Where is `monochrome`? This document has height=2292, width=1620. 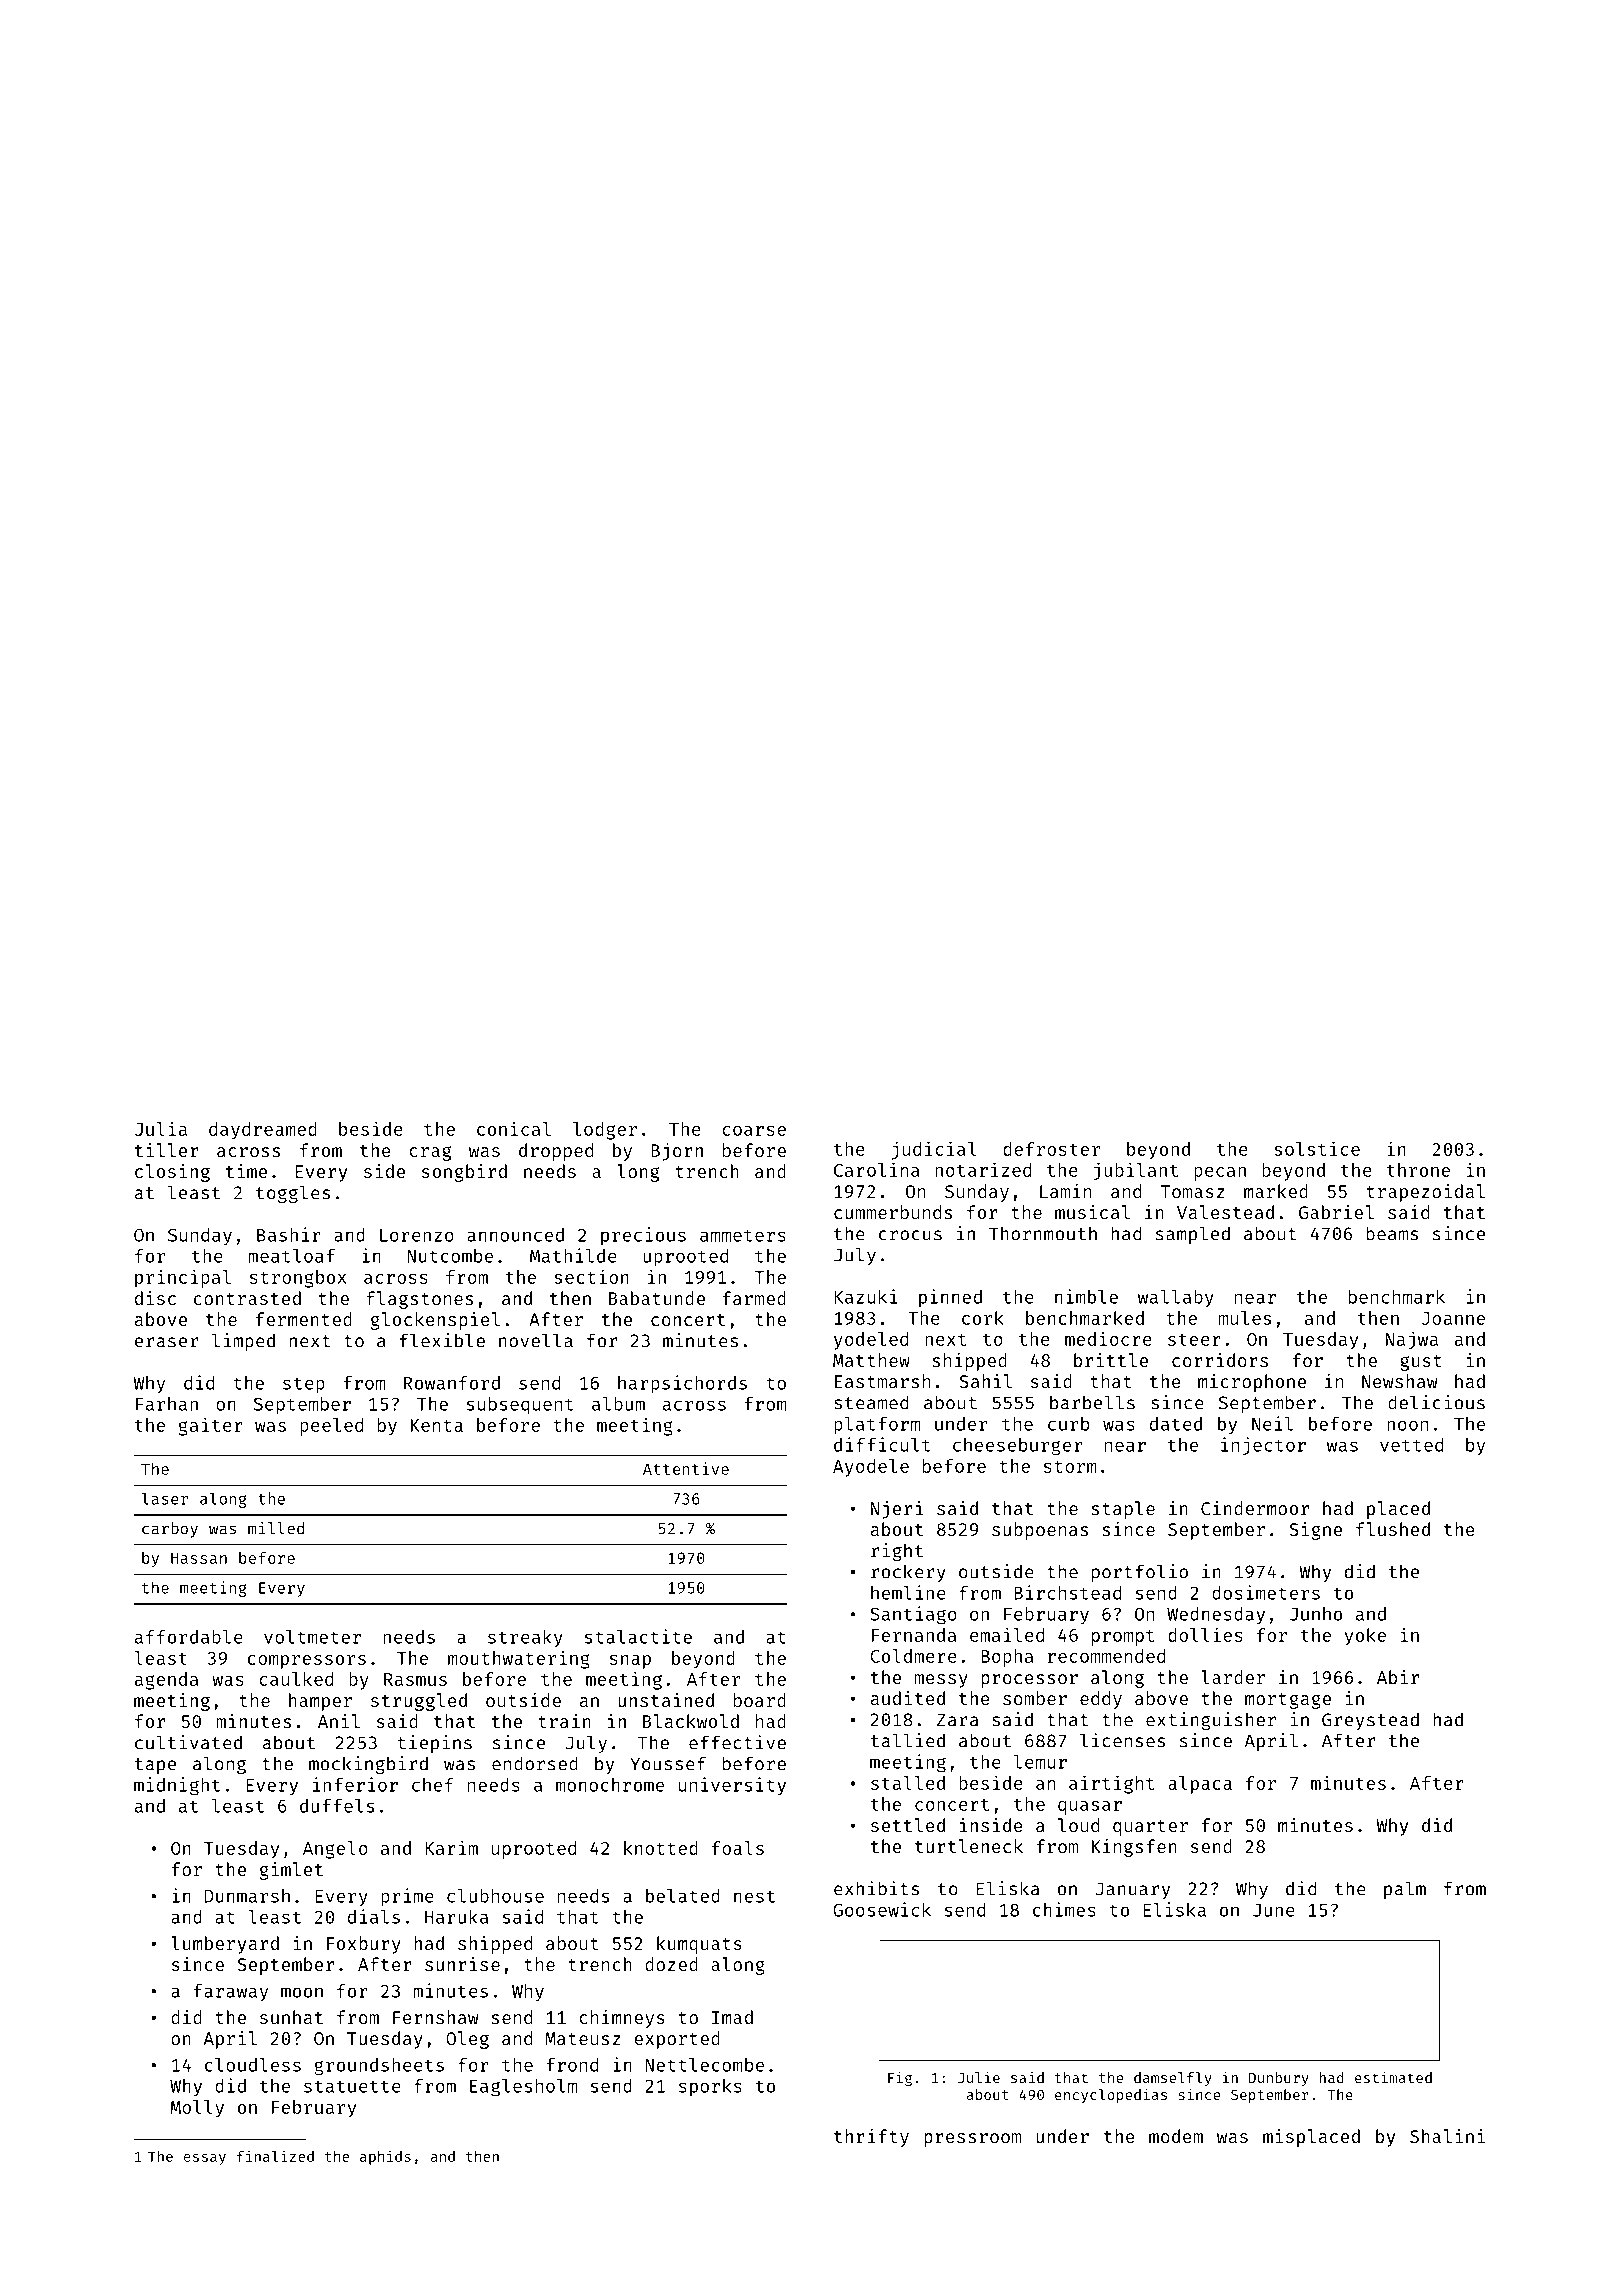
monochrome is located at coordinates (610, 1785).
